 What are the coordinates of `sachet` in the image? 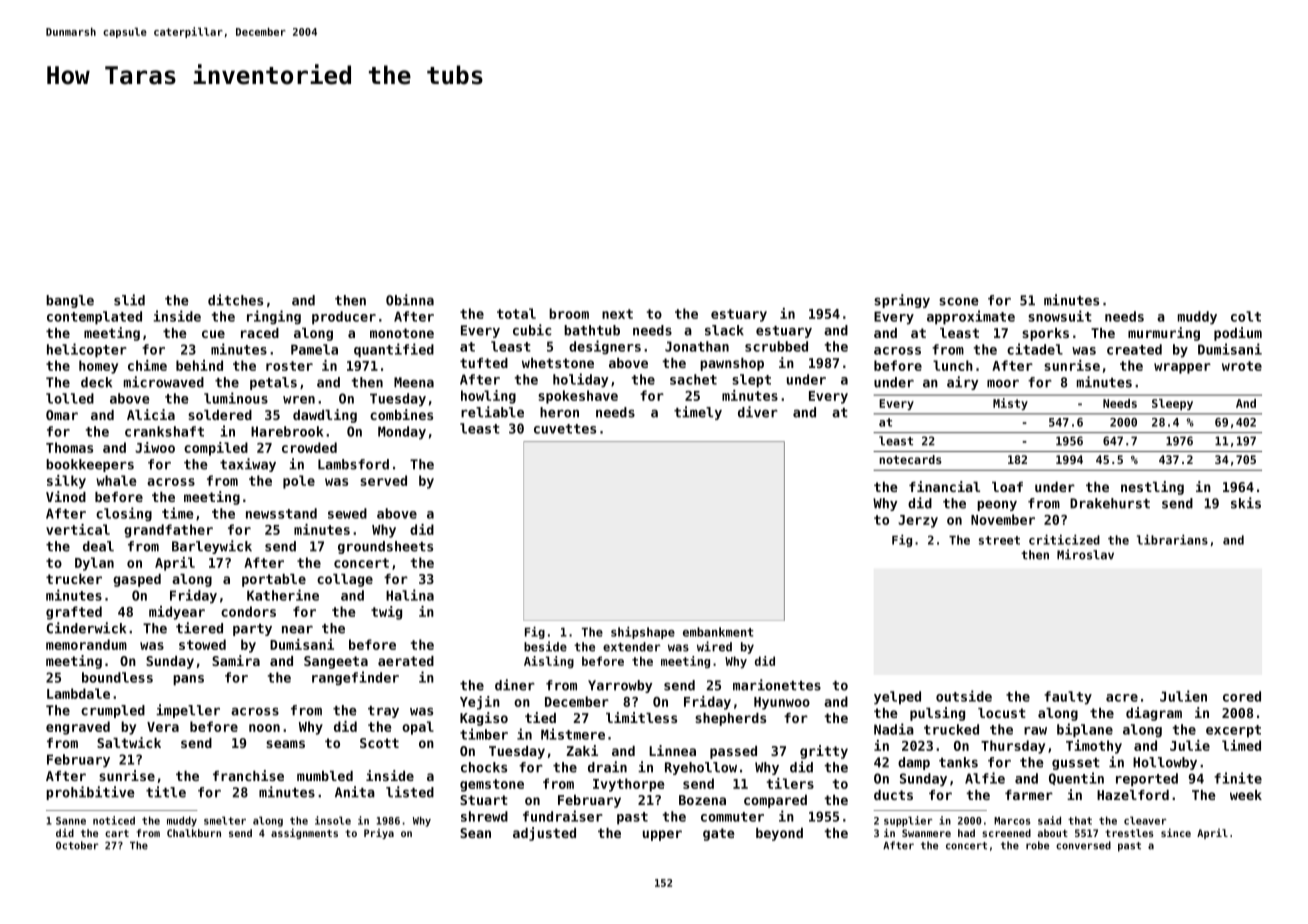 It's located at (693, 379).
